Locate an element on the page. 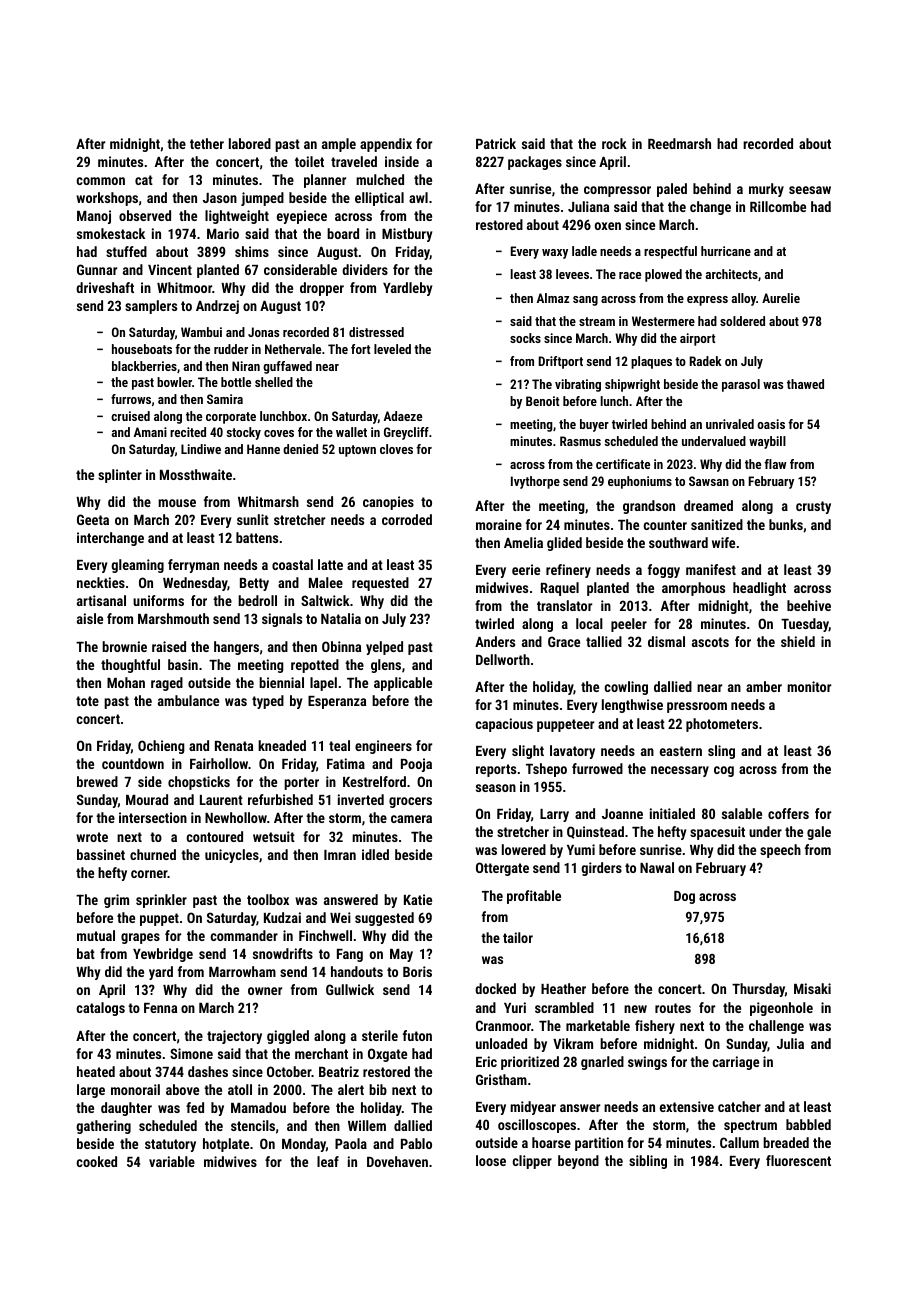  churned is located at coordinates (153, 854).
